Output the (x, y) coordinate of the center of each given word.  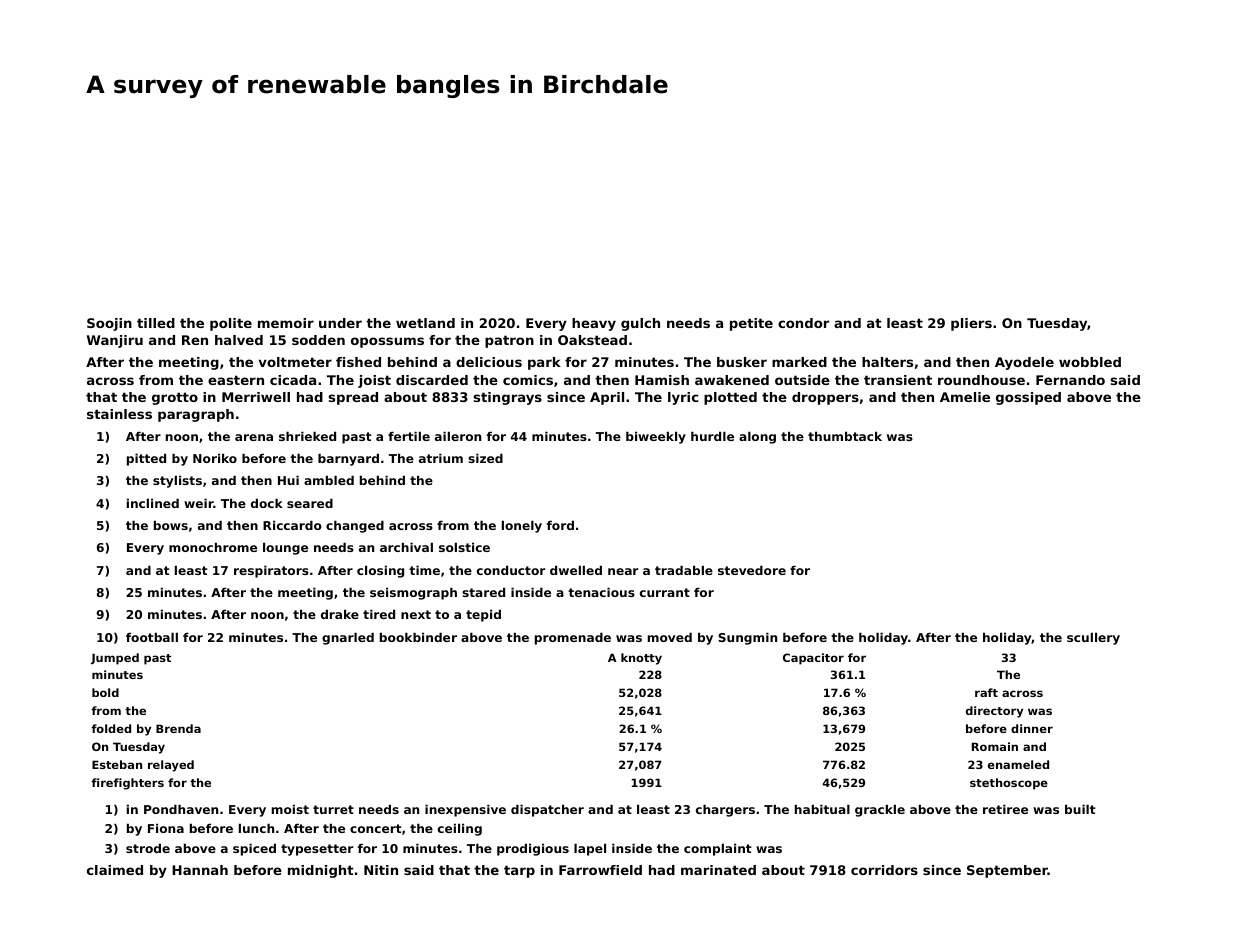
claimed (115, 870)
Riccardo (292, 525)
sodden (318, 340)
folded (111, 728)
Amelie (965, 397)
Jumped (115, 659)
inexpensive (465, 810)
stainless (119, 414)
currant (665, 592)
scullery (1093, 638)
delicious (489, 362)
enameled (1018, 764)
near (623, 571)
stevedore (752, 570)
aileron (458, 436)
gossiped (1028, 398)
